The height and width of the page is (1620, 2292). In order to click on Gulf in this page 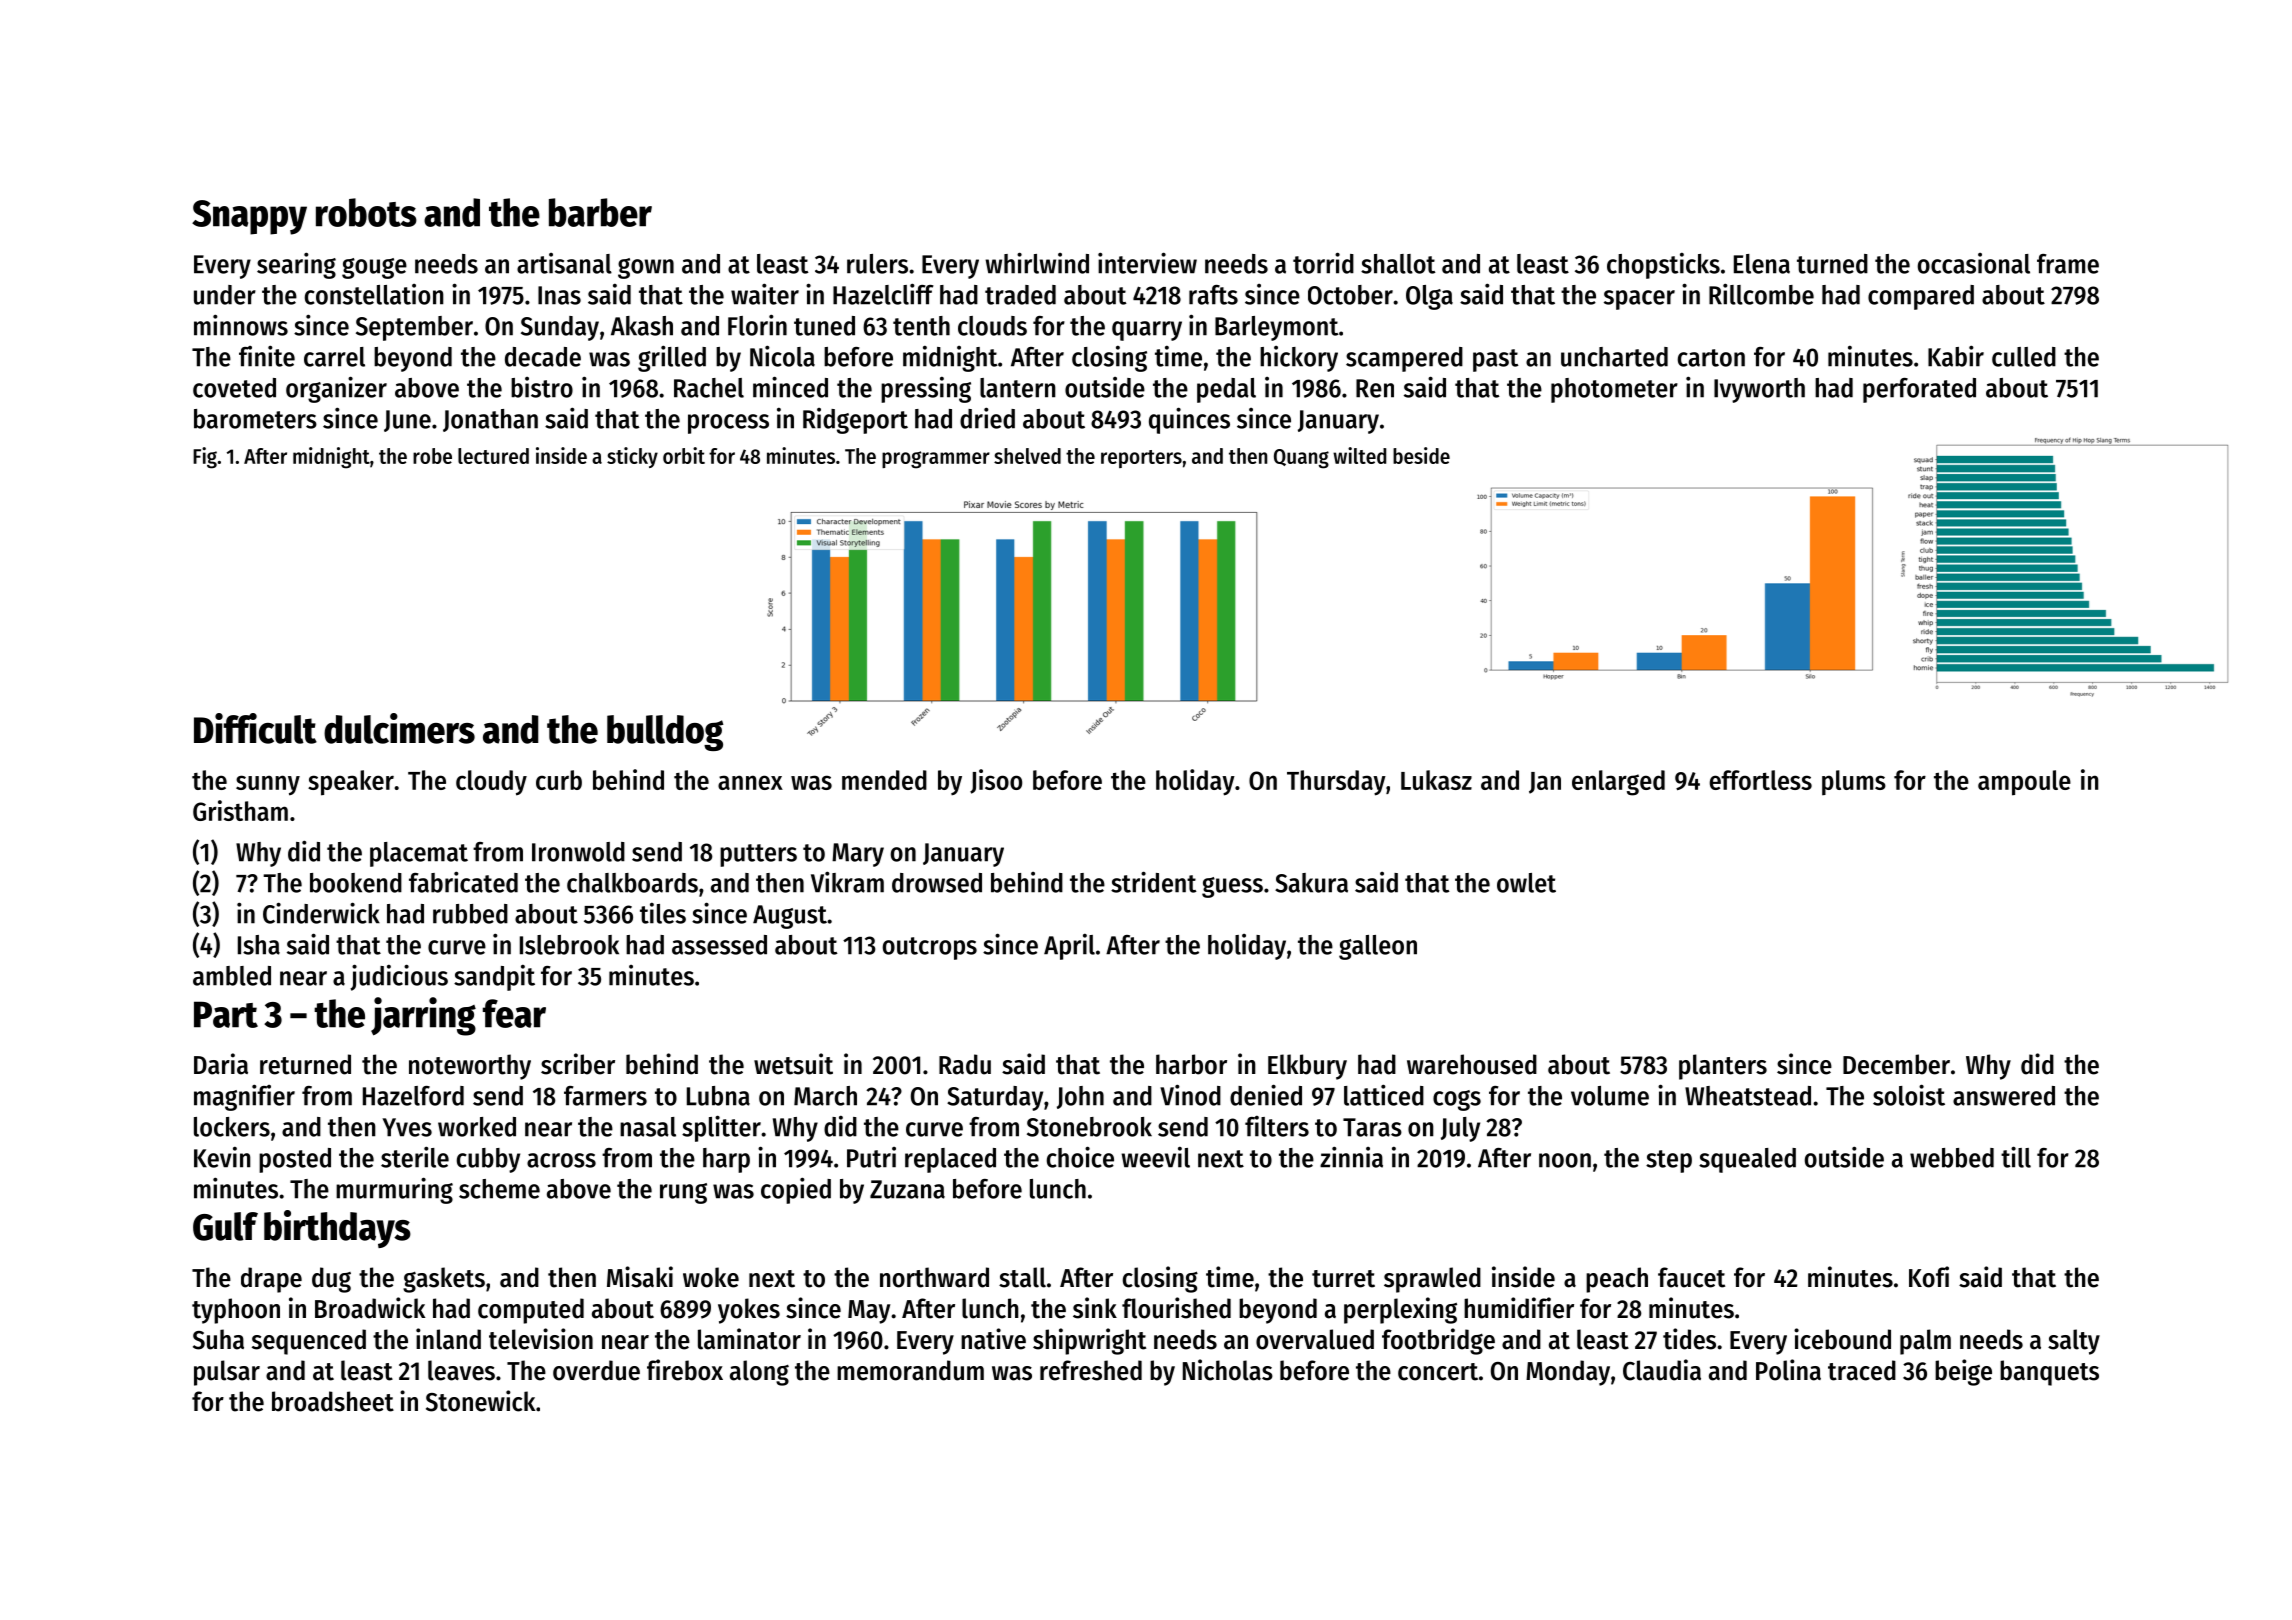, I will do `click(225, 1226)`.
